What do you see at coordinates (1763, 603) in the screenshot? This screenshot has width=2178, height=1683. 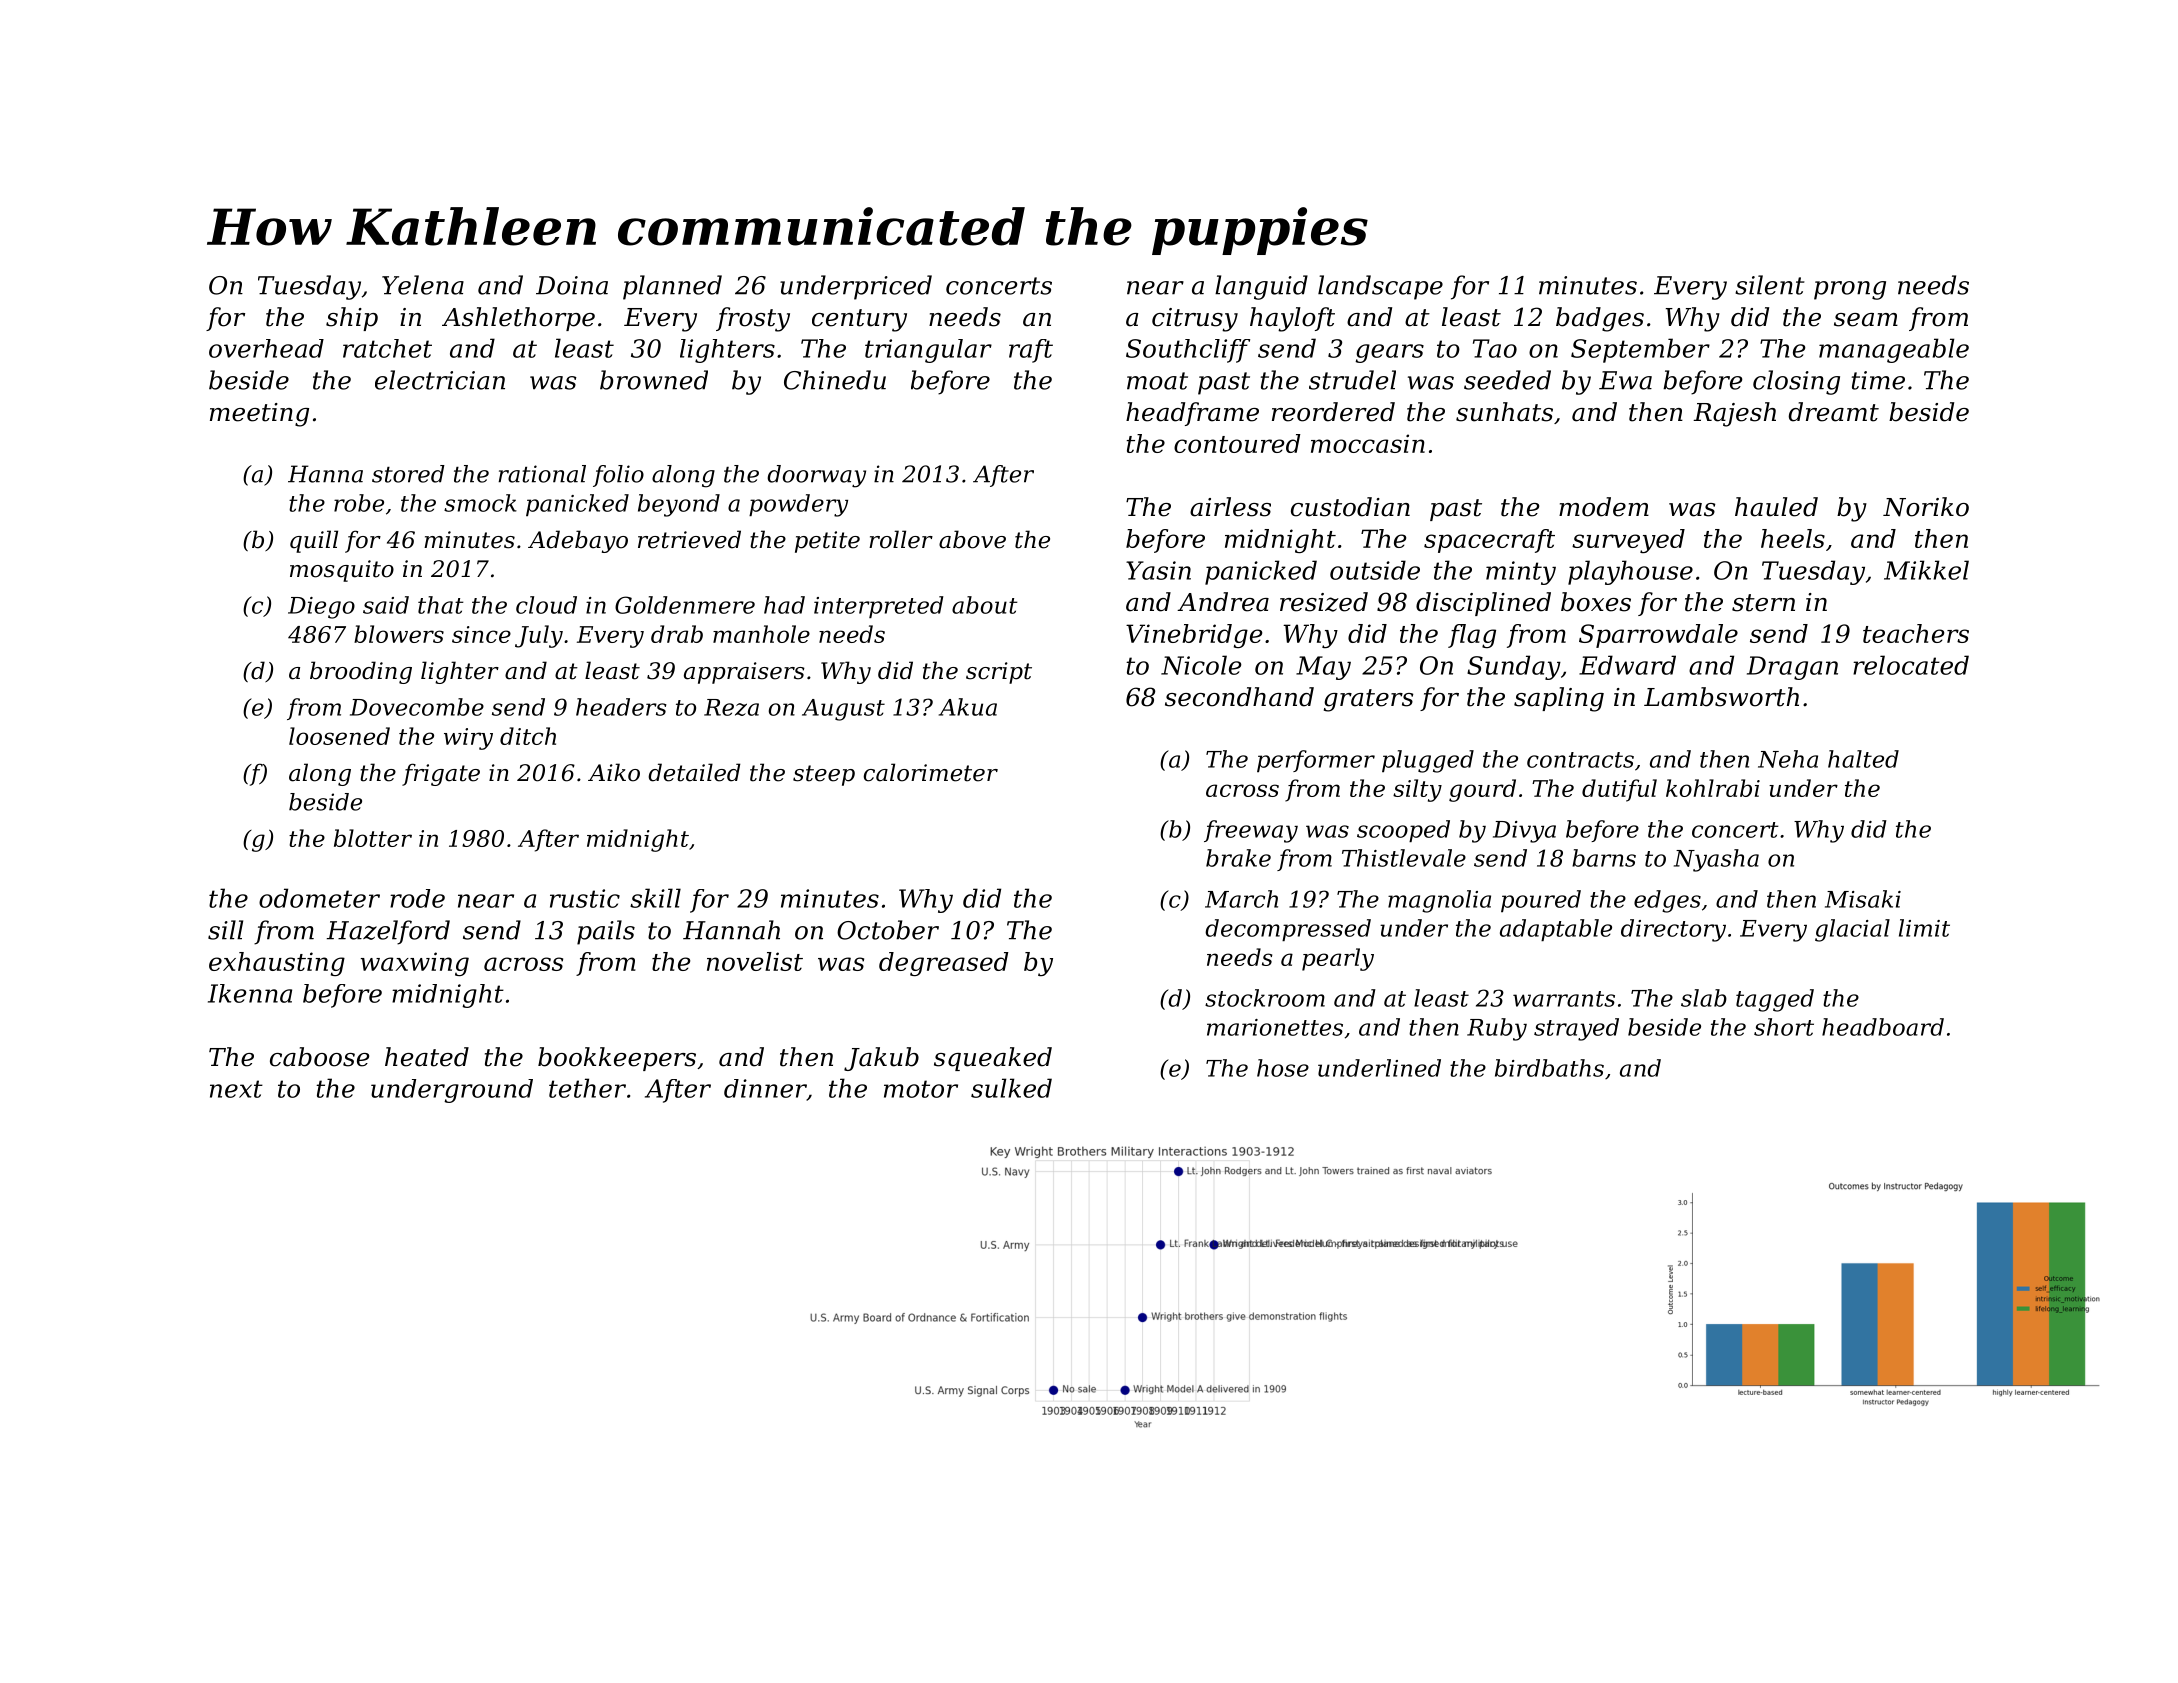 I see `stern` at bounding box center [1763, 603].
